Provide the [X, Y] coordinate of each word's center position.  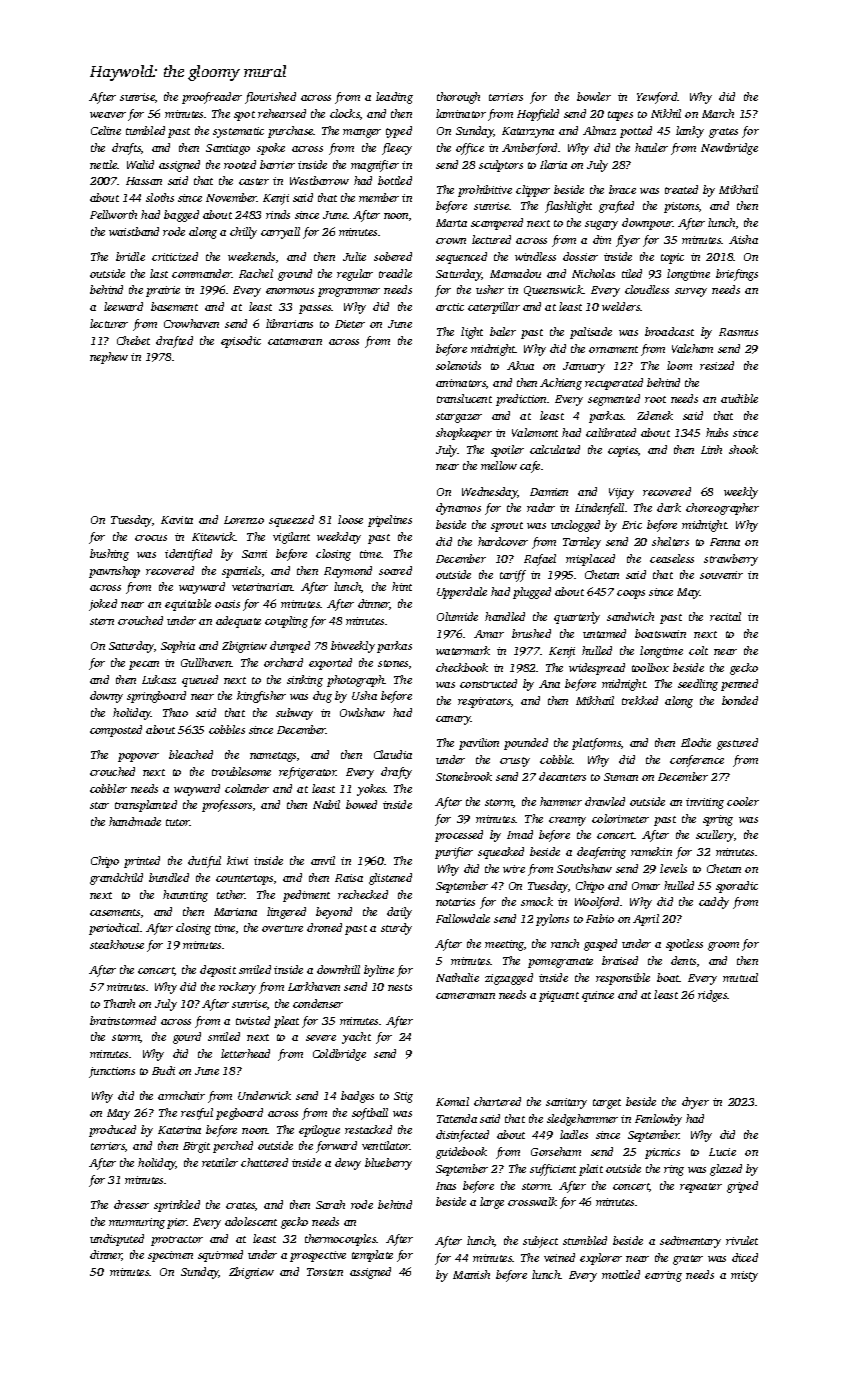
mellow [499, 465]
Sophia [178, 647]
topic [672, 258]
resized [717, 365]
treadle [395, 273]
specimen [170, 1256]
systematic [238, 132]
